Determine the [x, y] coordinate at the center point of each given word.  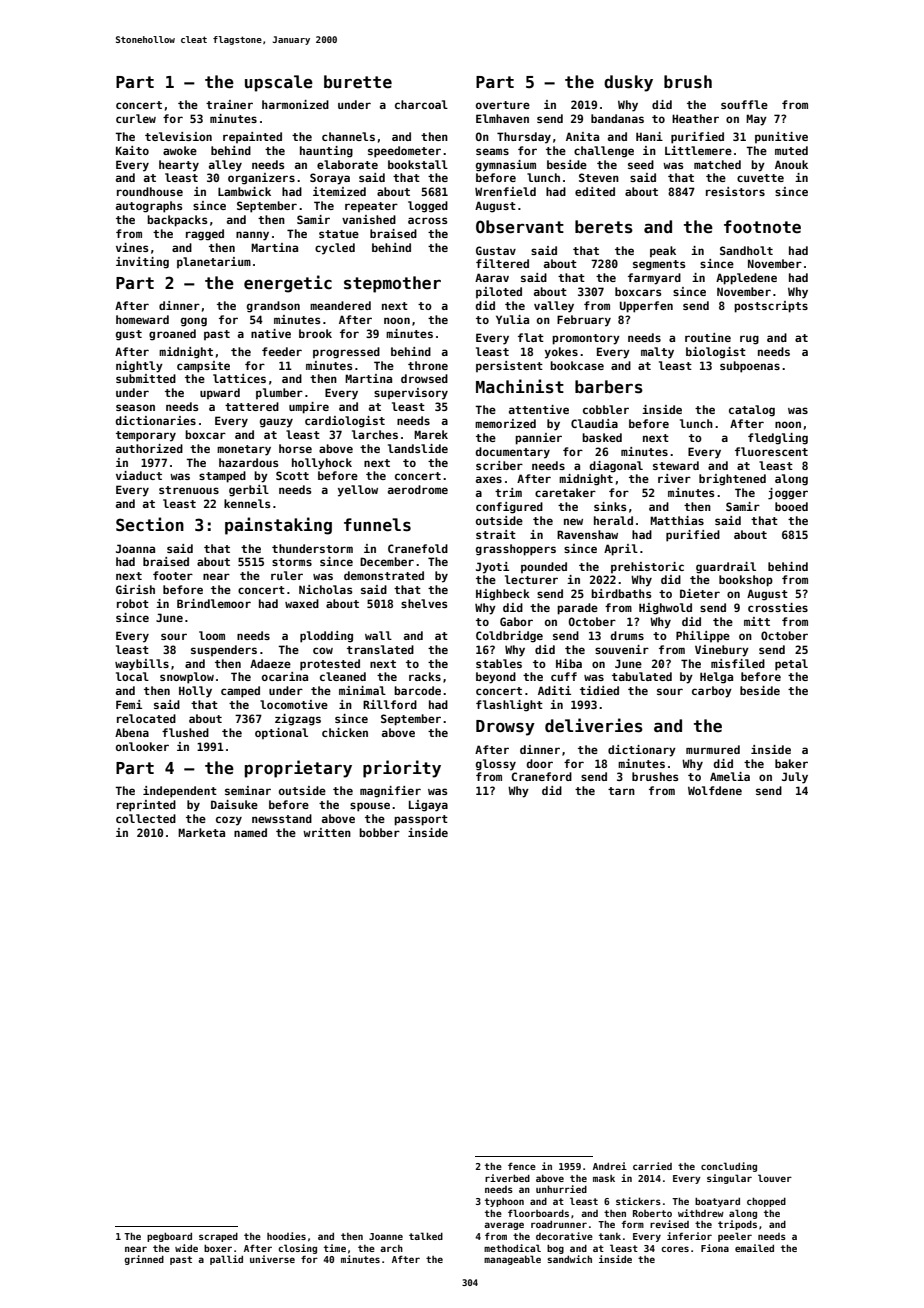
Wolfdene [715, 790]
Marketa [201, 832]
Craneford [541, 776]
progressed [346, 353]
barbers [609, 387]
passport [421, 820]
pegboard [169, 1237]
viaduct [139, 475]
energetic [288, 284]
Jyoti [492, 568]
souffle [744, 104]
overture [503, 105]
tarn [621, 791]
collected [146, 818]
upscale [279, 83]
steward [676, 465]
